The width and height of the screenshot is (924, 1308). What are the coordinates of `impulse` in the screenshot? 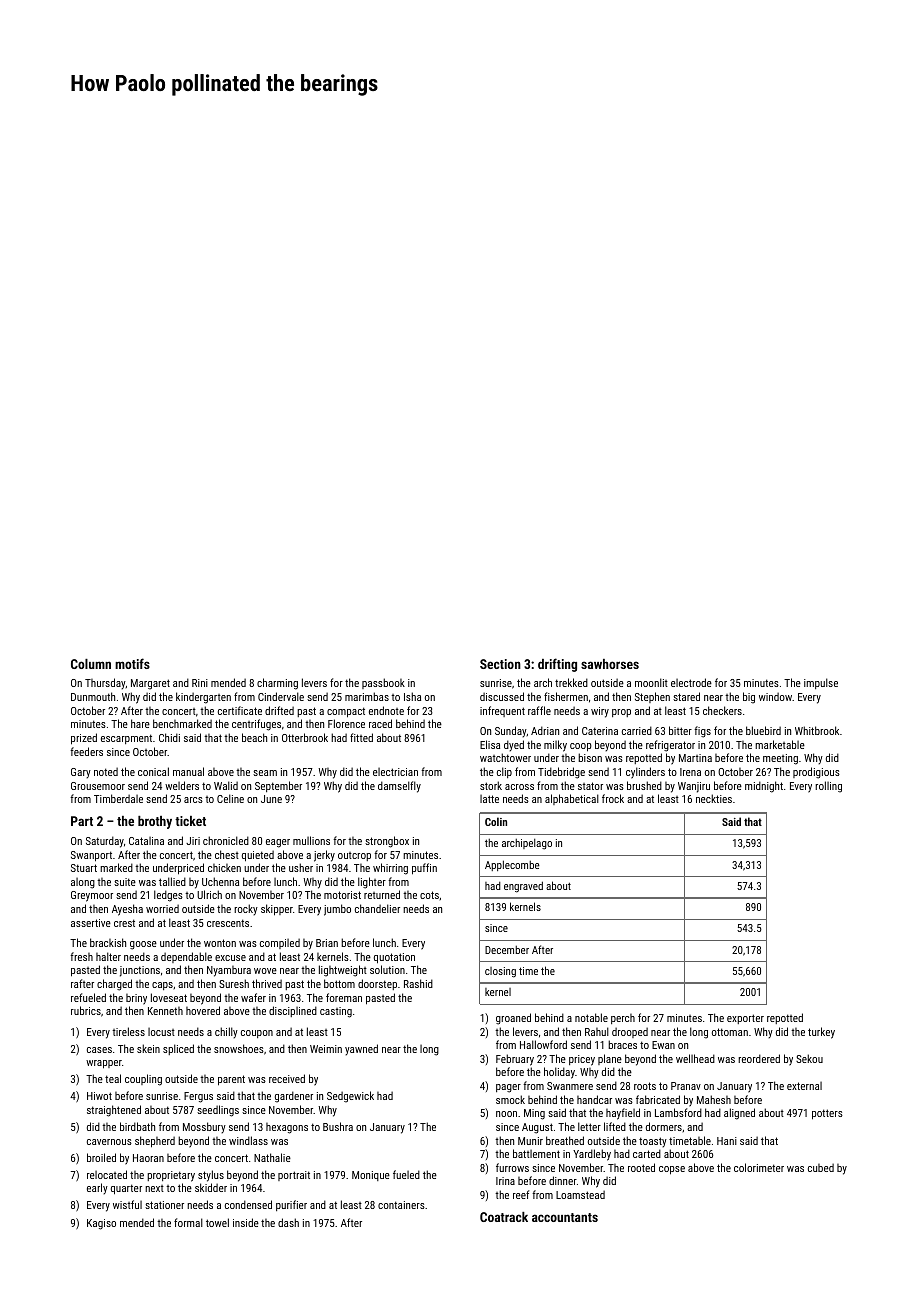 It's located at (821, 683).
